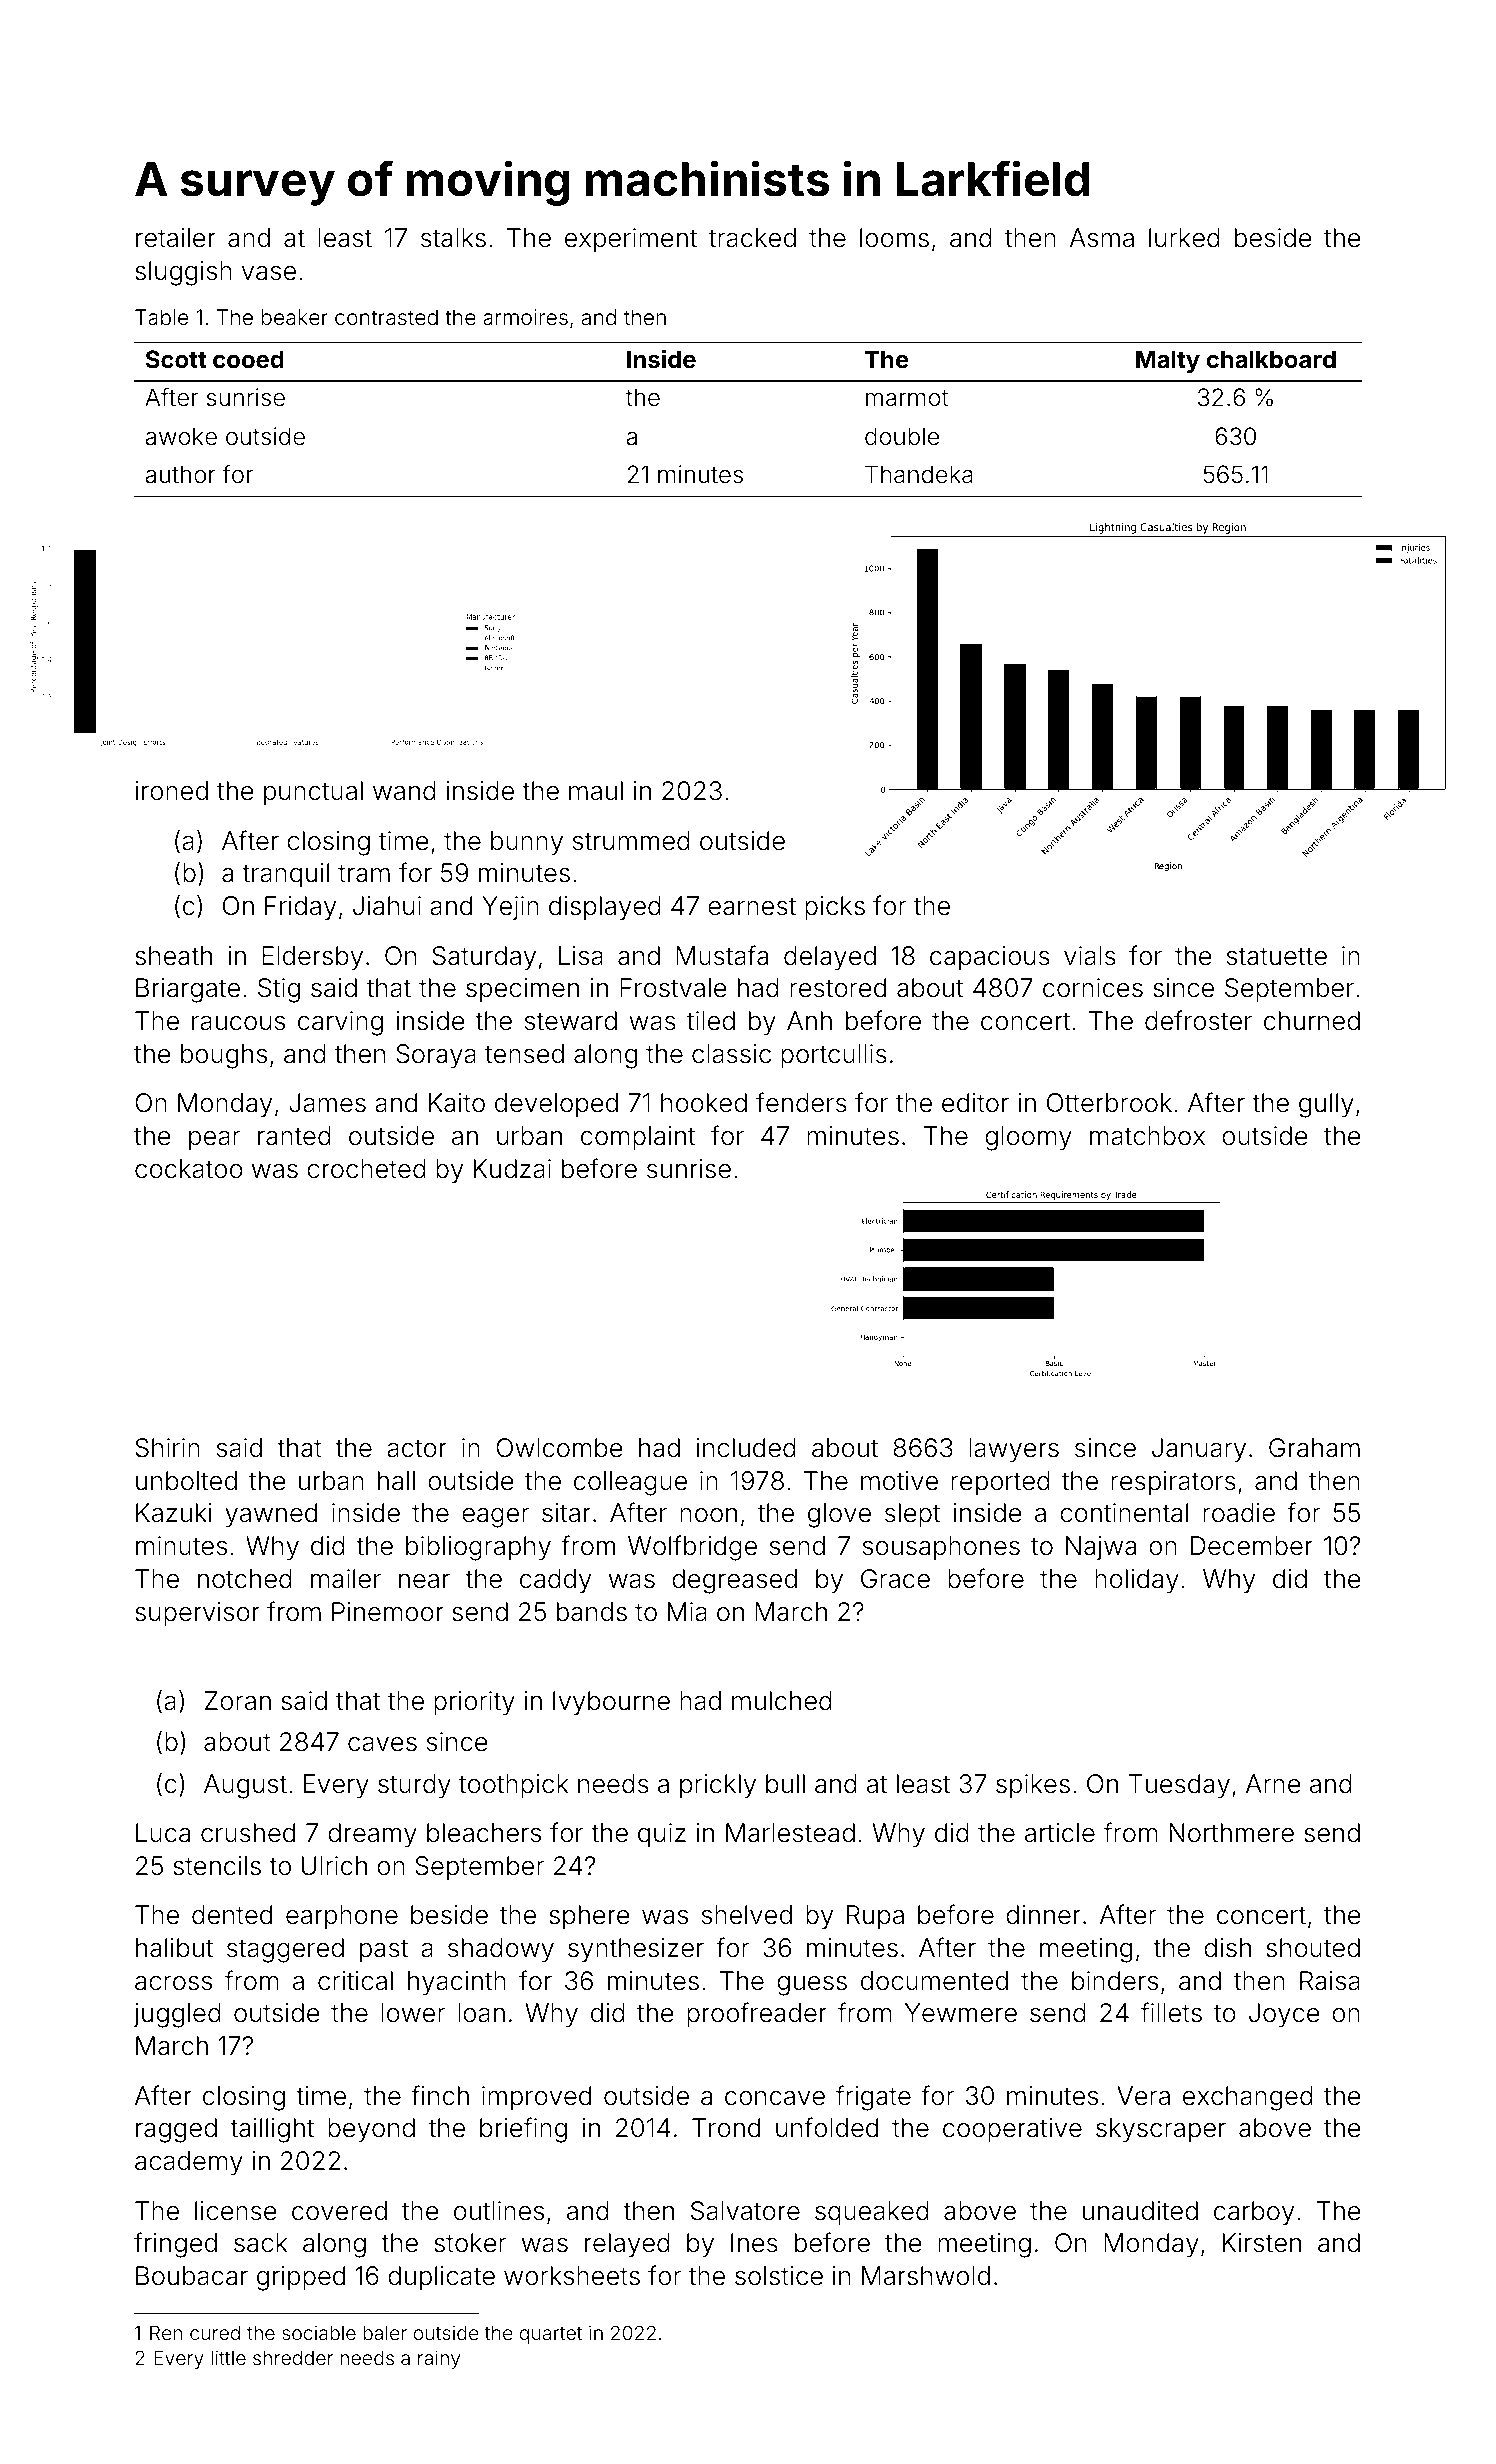 Image resolution: width=1496 pixels, height=2464 pixels. I want to click on tracked, so click(752, 238).
